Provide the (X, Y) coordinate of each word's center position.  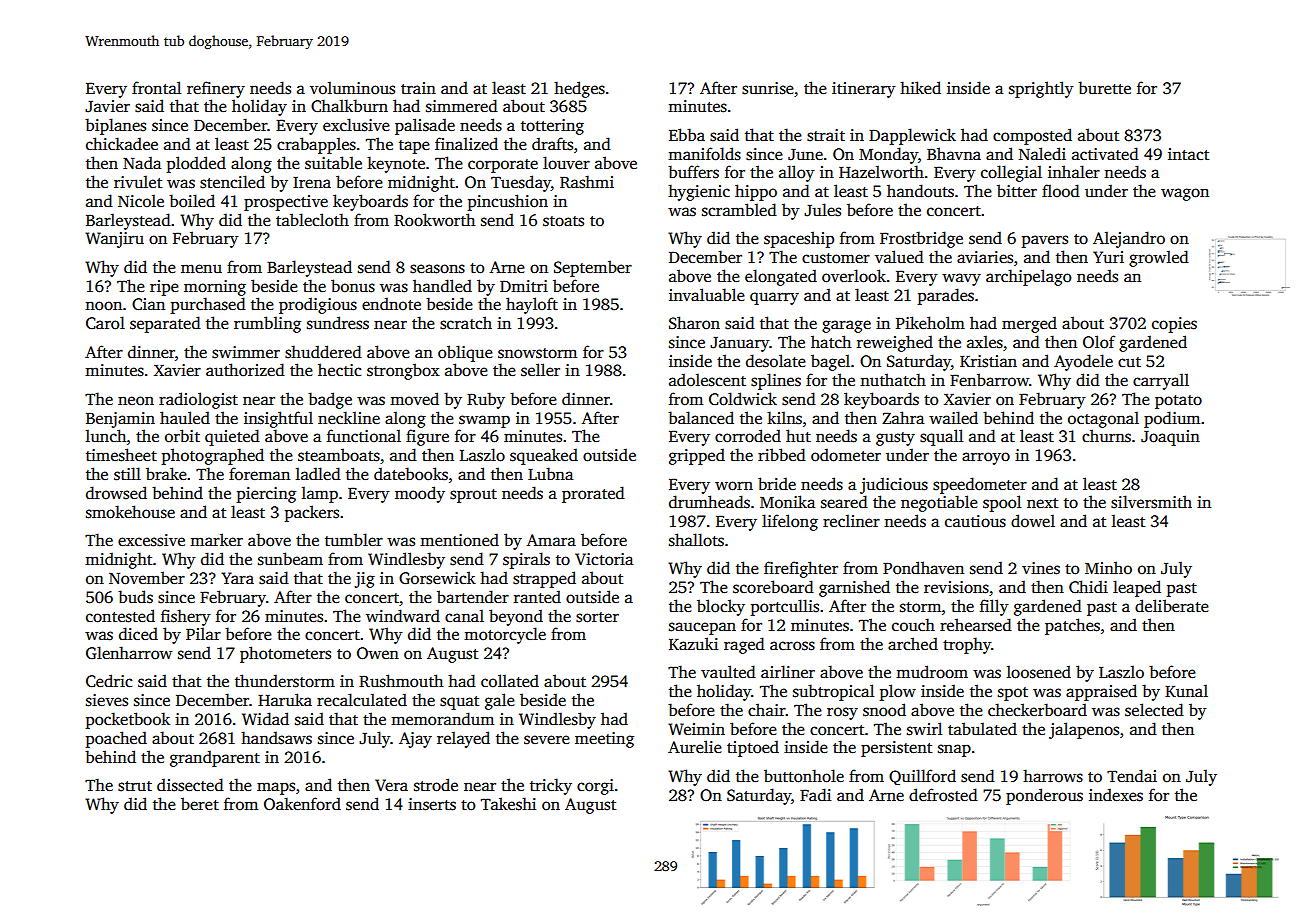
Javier (107, 106)
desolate (776, 361)
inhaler (1074, 172)
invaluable (707, 294)
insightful (278, 419)
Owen (378, 653)
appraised (1101, 692)
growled (1159, 258)
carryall (1161, 381)
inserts (432, 804)
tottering (552, 127)
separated (165, 324)
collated (510, 681)
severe (547, 740)
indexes (1116, 795)
